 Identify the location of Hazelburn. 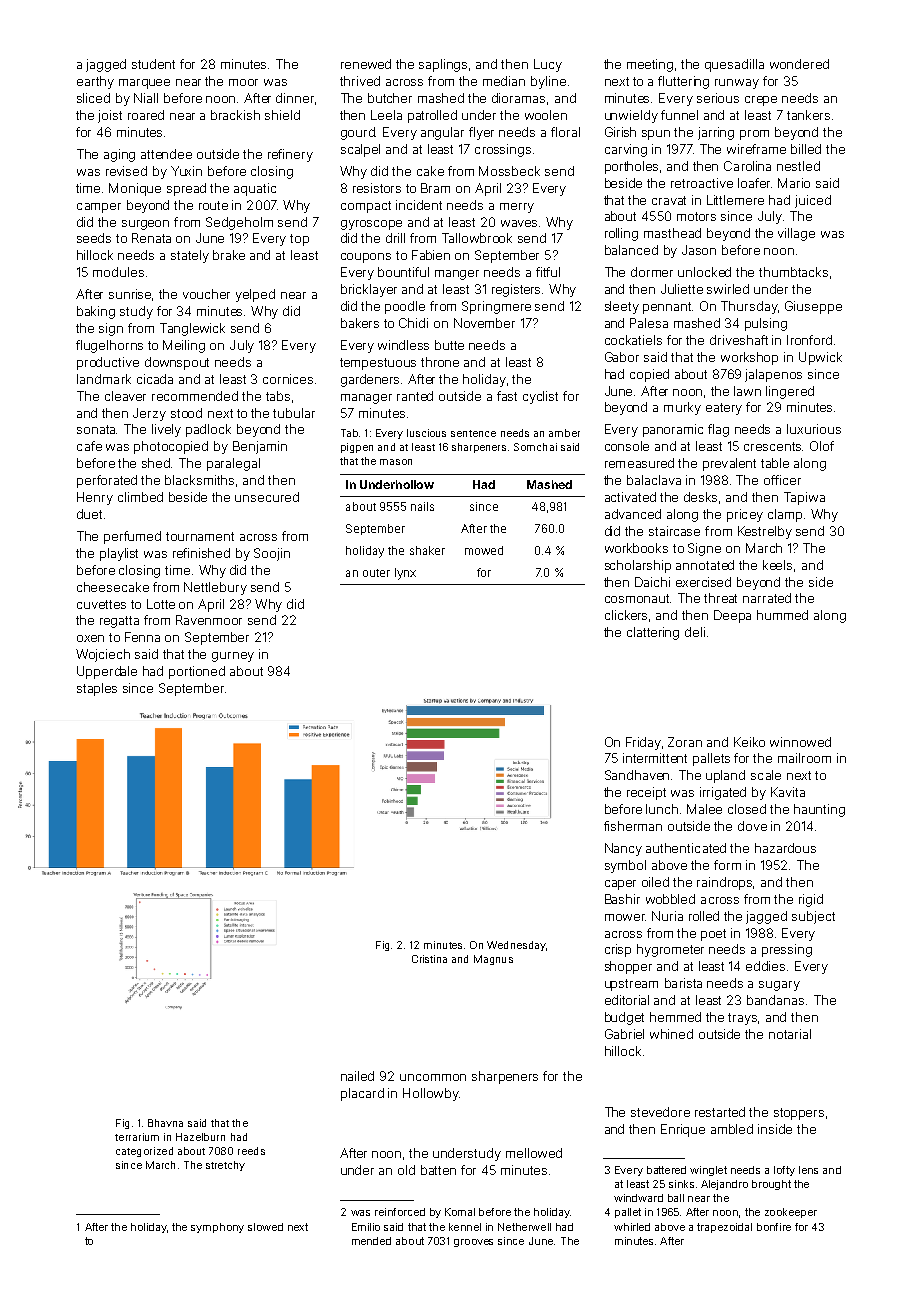
(200, 1137).
